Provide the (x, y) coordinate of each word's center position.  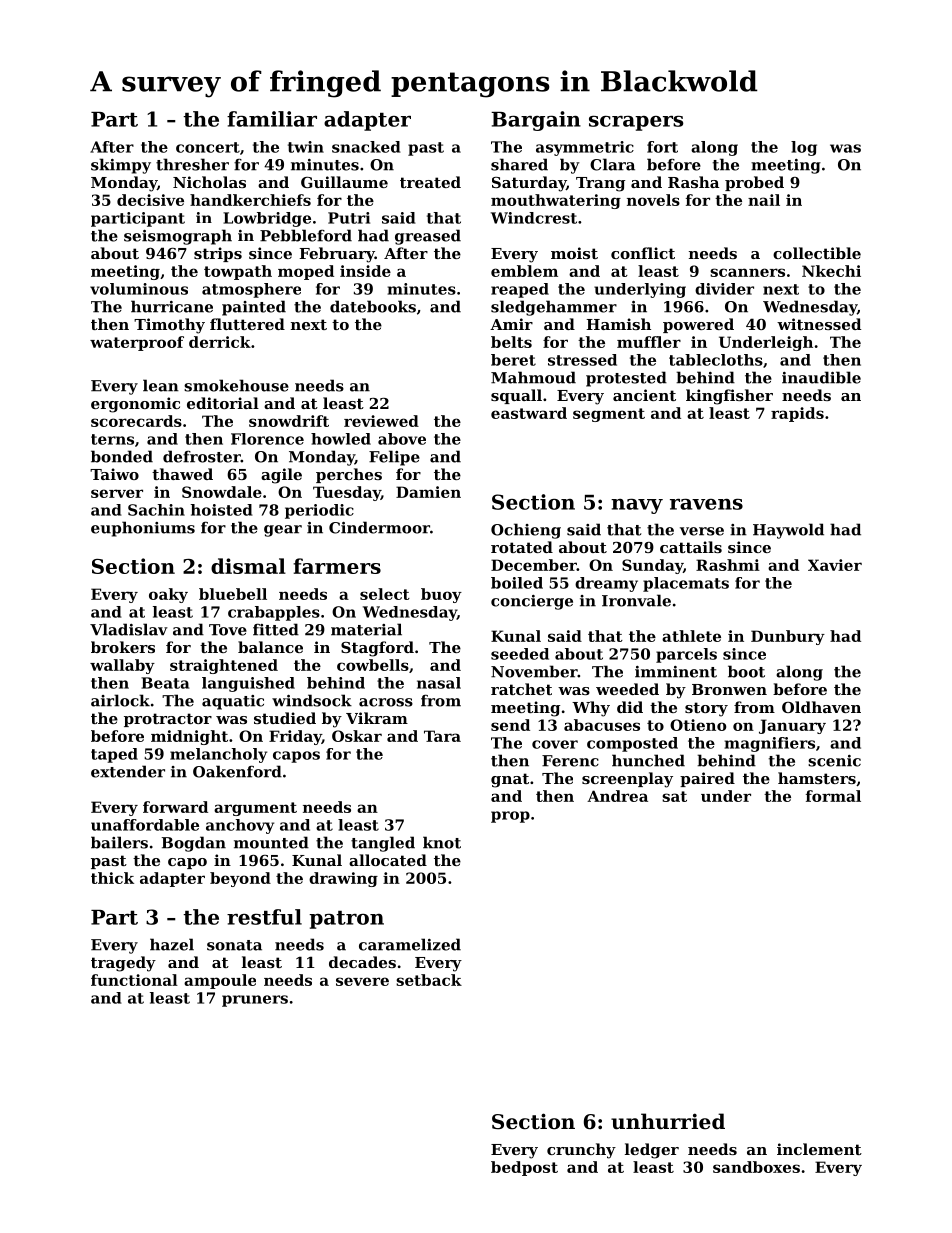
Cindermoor (379, 527)
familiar (272, 119)
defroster (202, 456)
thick (112, 878)
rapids (797, 414)
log (804, 148)
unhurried (668, 1121)
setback (429, 980)
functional (134, 980)
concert (208, 147)
